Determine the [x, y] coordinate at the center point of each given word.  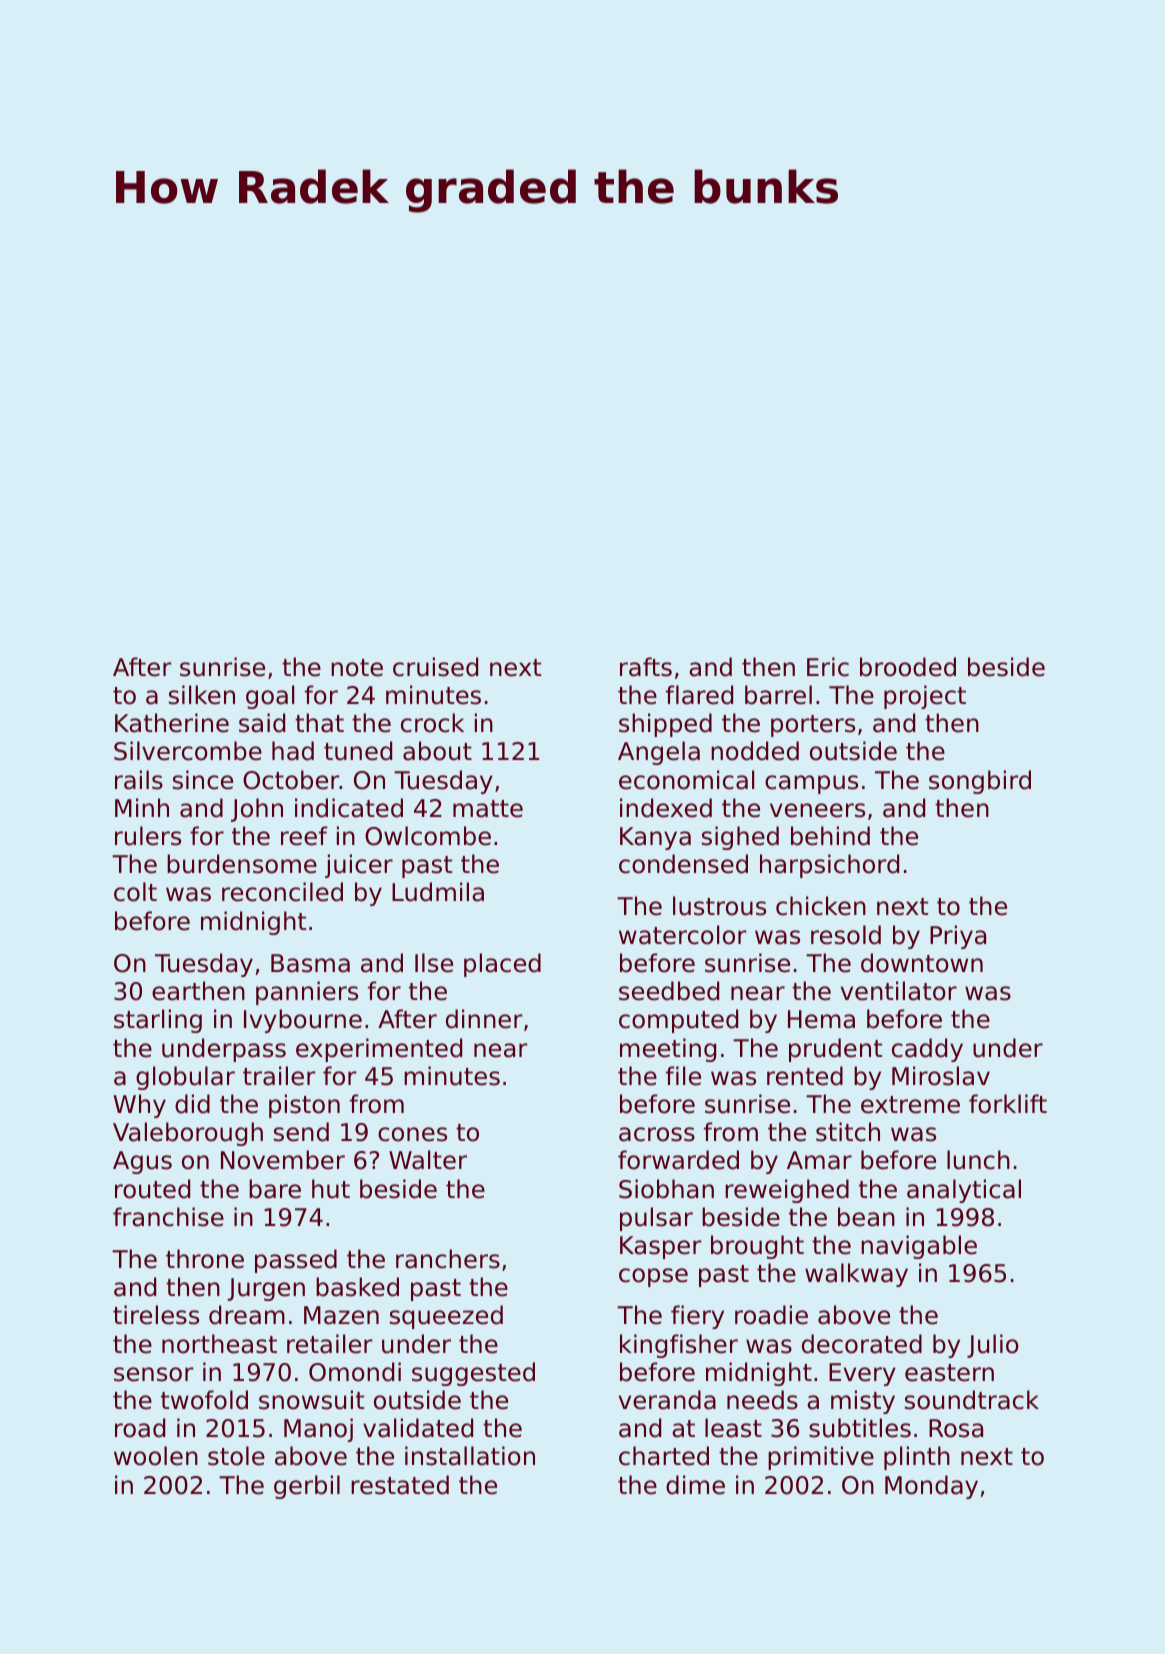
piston [304, 1106]
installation [470, 1456]
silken [202, 695]
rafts [646, 667]
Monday [931, 1487]
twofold [204, 1400]
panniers [307, 993]
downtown [922, 963]
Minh [142, 807]
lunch [978, 1160]
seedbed [669, 991]
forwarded [678, 1160]
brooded [908, 667]
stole [236, 1456]
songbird [980, 782]
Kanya [655, 838]
